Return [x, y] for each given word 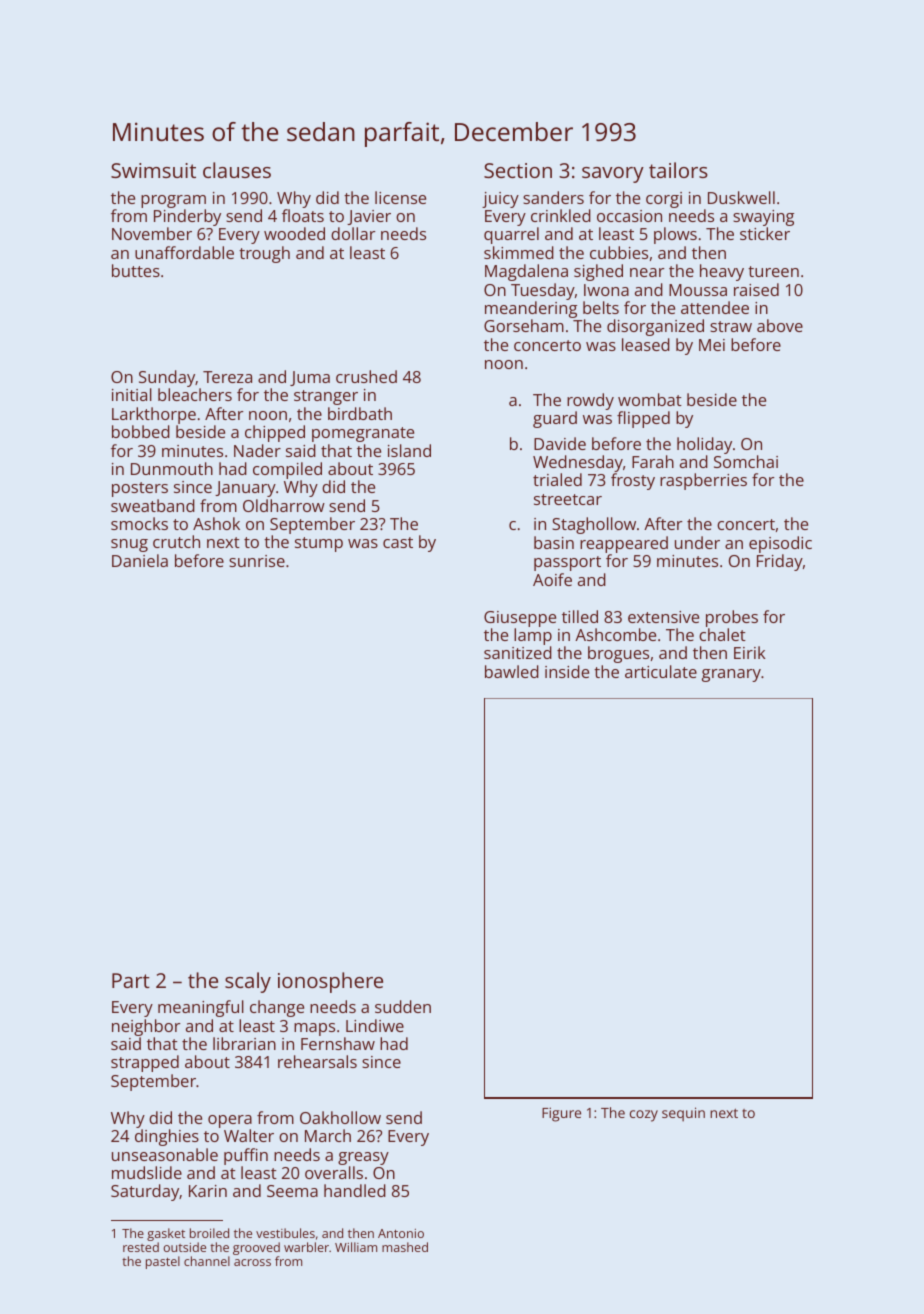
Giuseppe [520, 619]
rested [141, 1247]
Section [518, 170]
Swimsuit [153, 170]
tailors [678, 170]
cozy [644, 1116]
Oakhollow [340, 1117]
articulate [661, 671]
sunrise [257, 561]
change [277, 1008]
